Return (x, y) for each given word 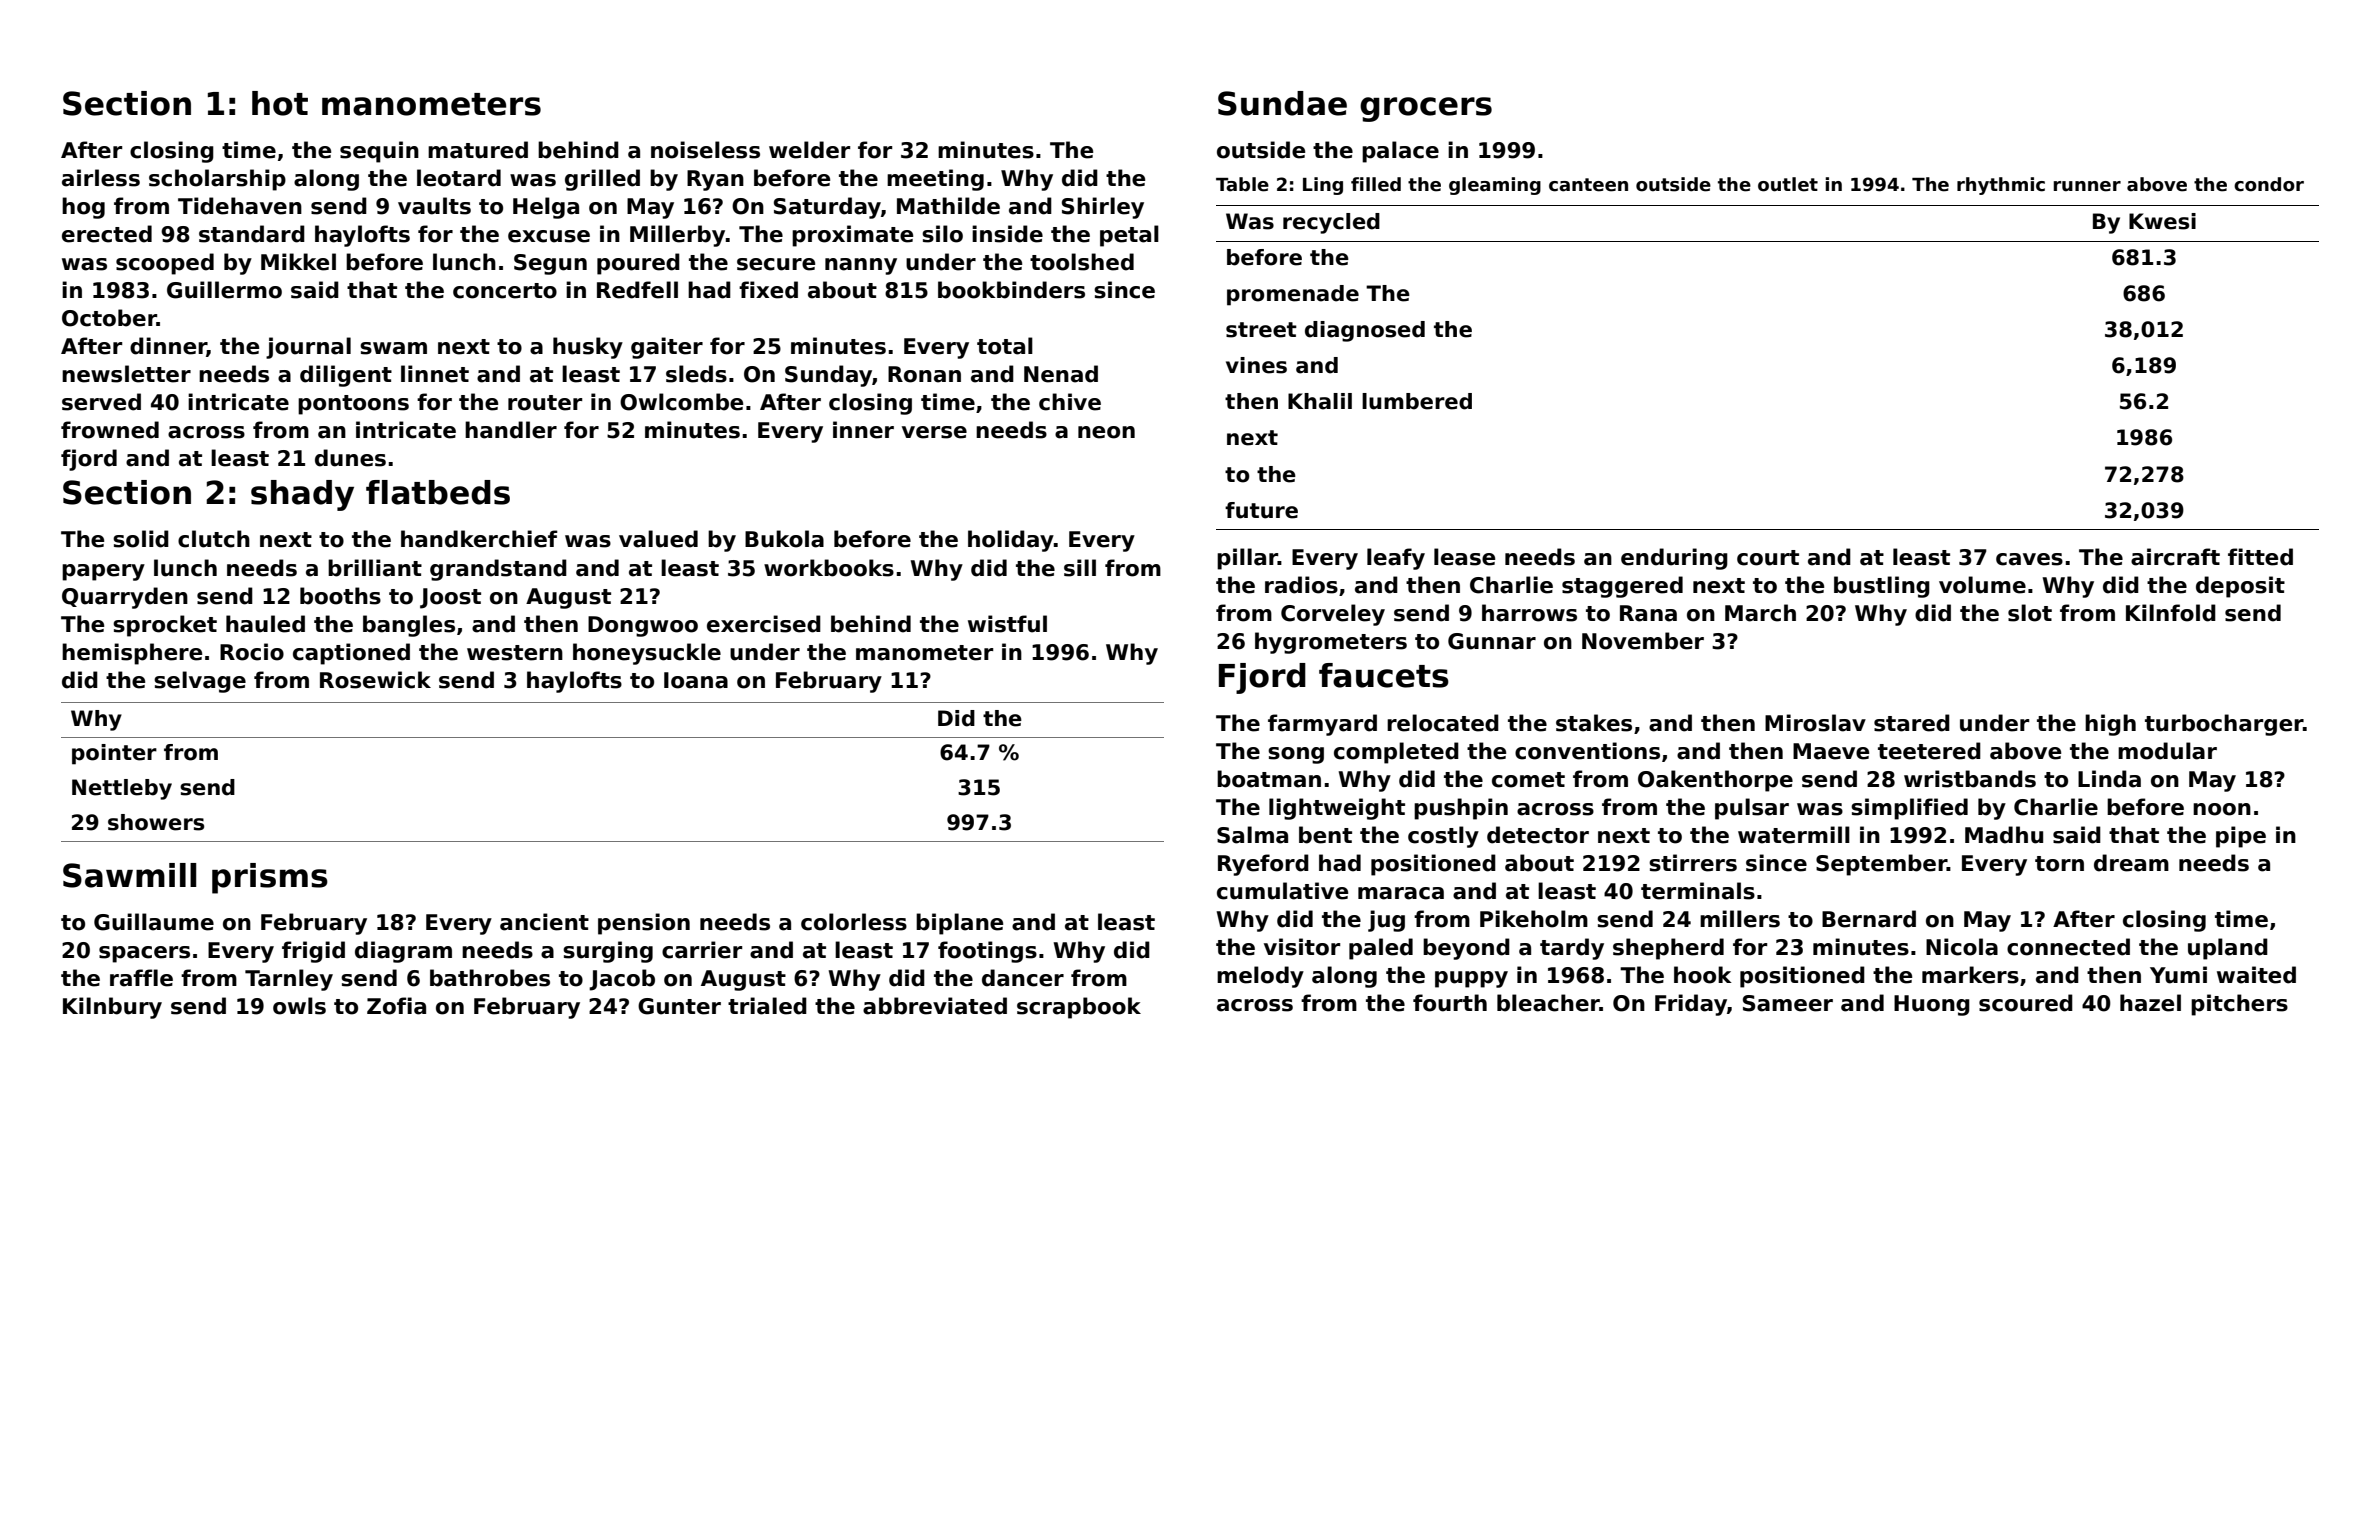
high (2110, 725)
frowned (110, 430)
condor (2269, 184)
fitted (2260, 557)
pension (644, 924)
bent (1325, 835)
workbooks (829, 568)
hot (280, 103)
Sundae (1282, 103)
